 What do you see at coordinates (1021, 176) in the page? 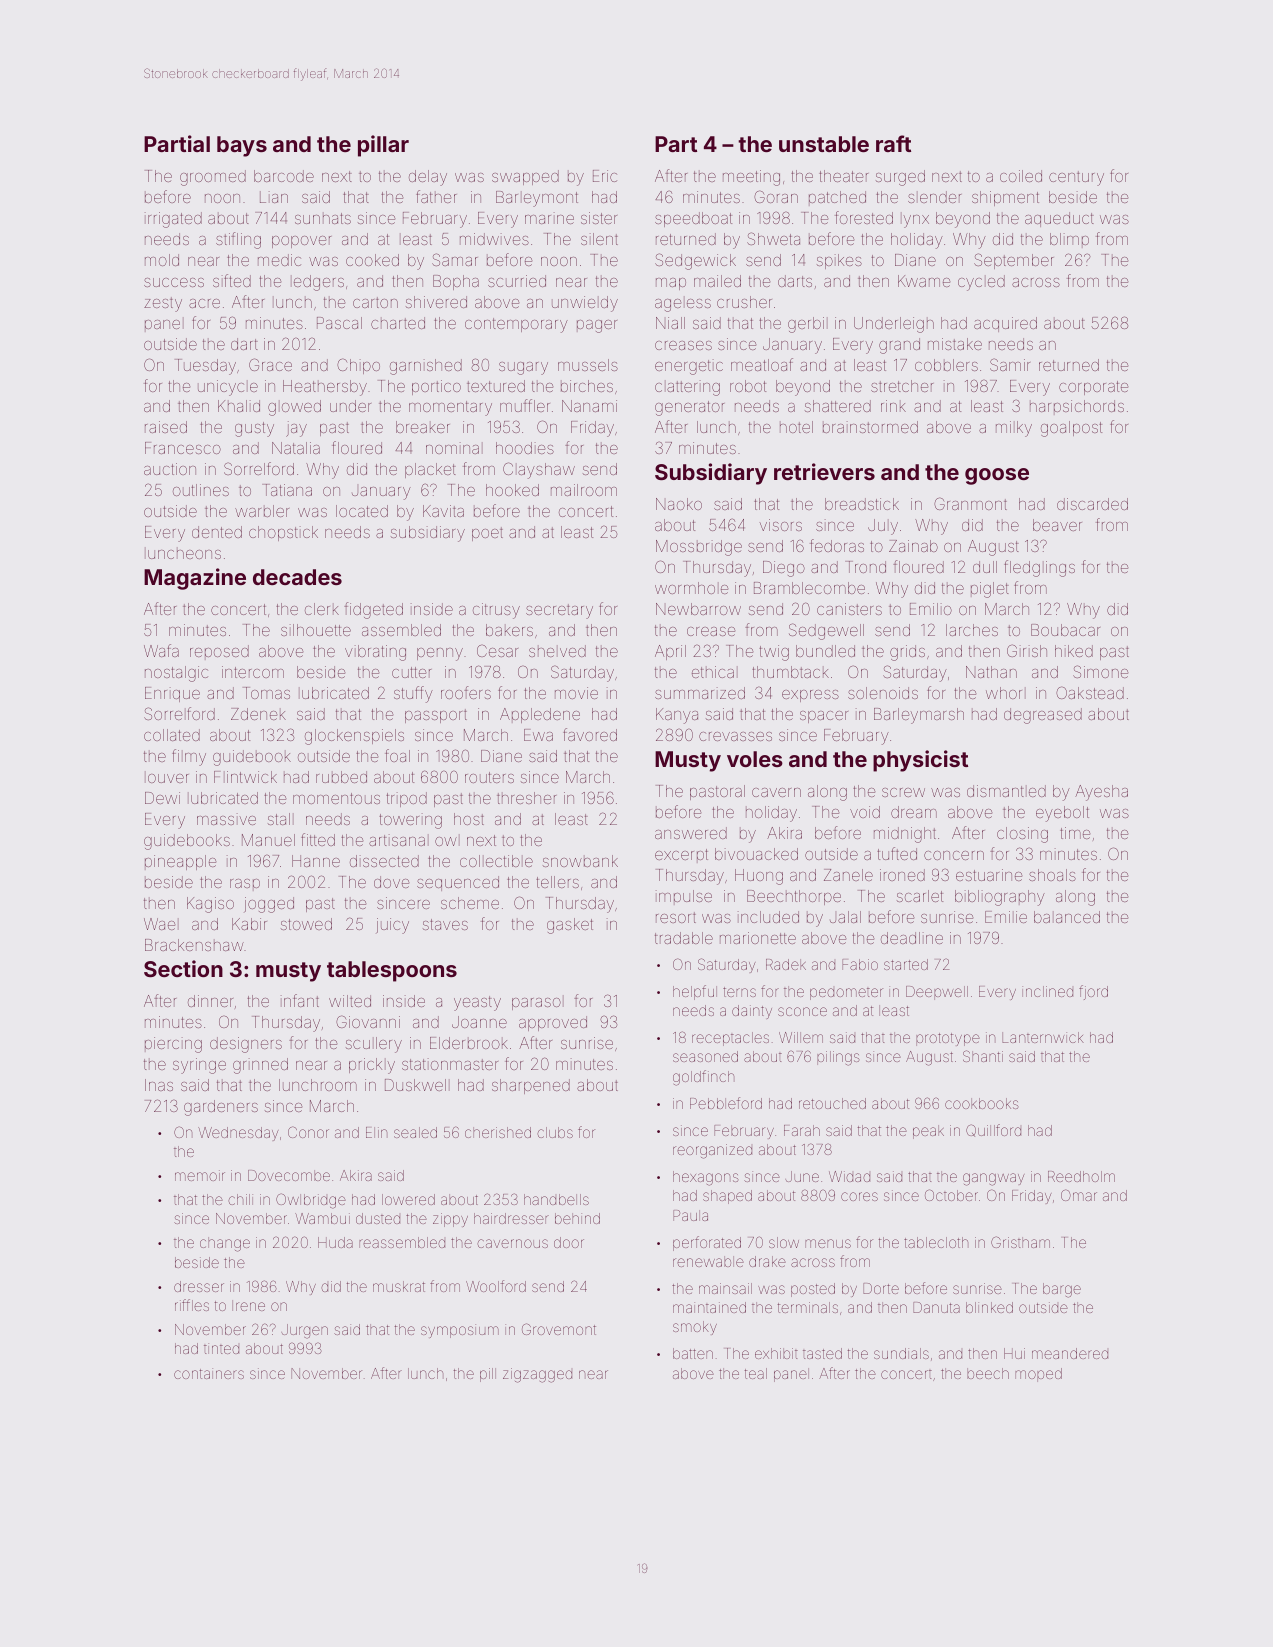
I see `coiled` at bounding box center [1021, 176].
